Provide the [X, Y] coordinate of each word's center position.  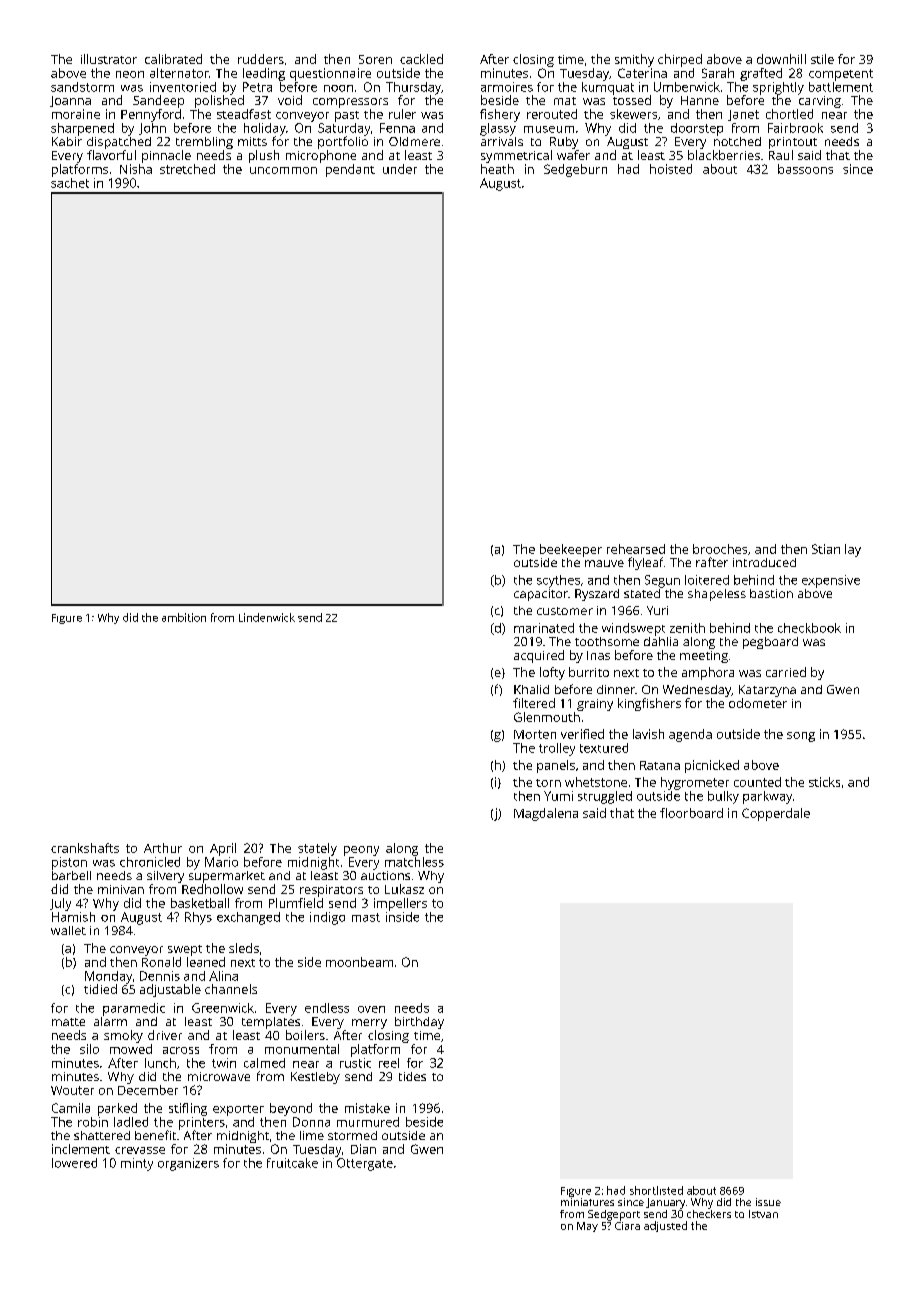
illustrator [109, 59]
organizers [188, 1164]
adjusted [665, 1226]
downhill [781, 59]
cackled [421, 59]
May [587, 1227]
